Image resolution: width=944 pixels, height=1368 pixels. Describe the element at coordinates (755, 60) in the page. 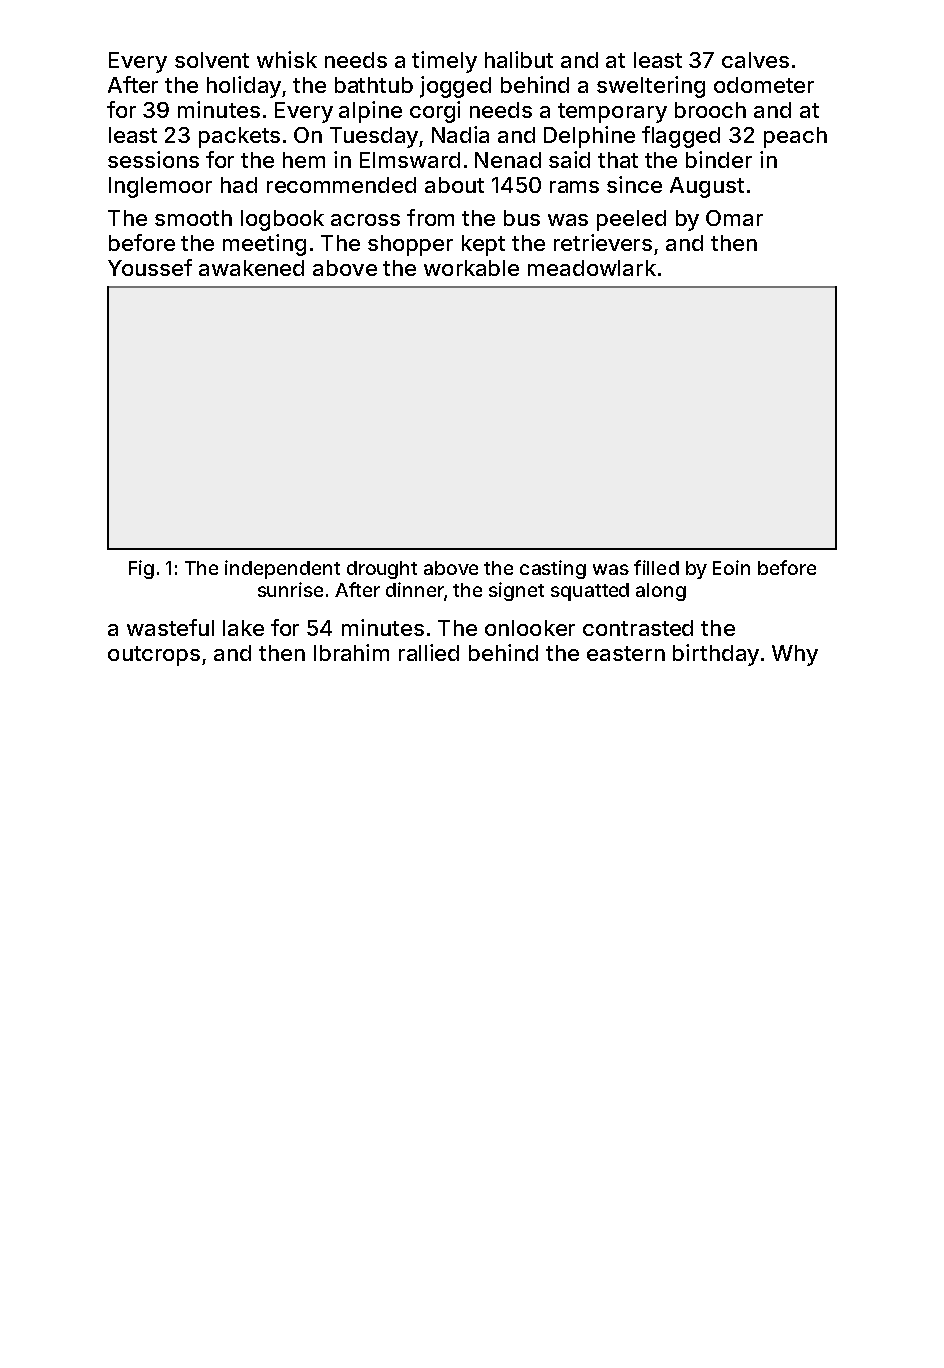

I see `calves` at that location.
